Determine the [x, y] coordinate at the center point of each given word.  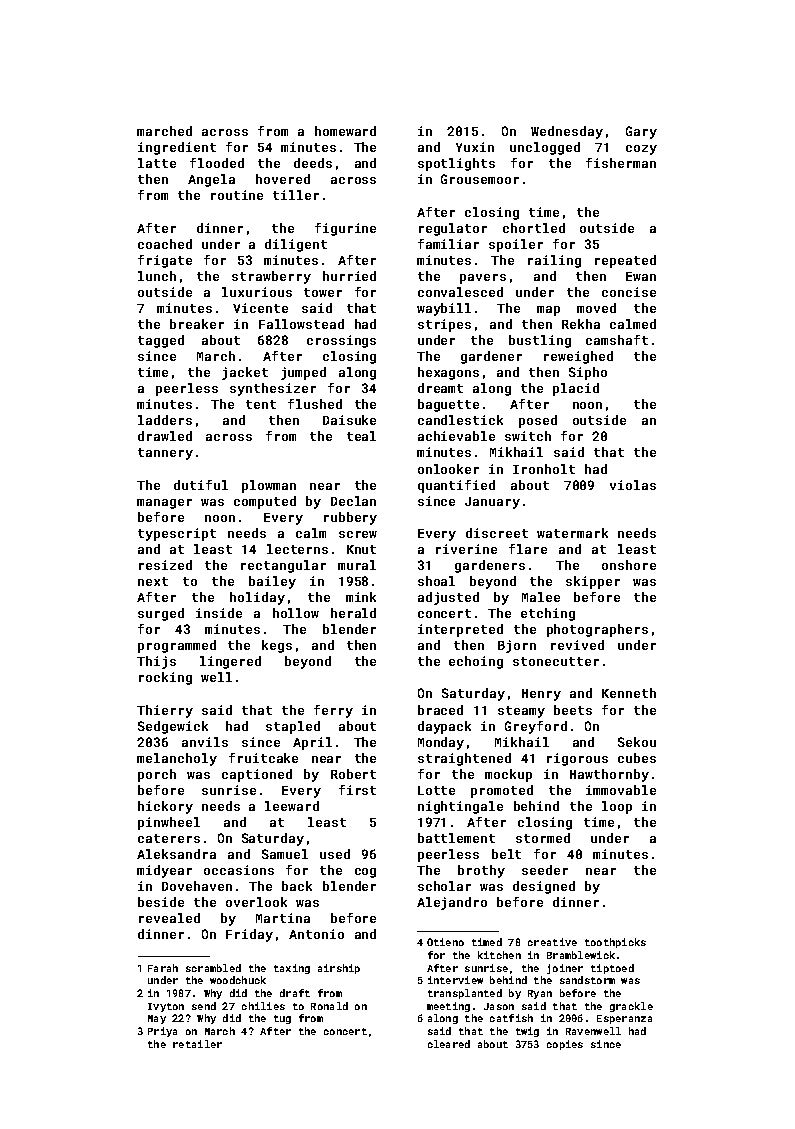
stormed [543, 838]
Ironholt [544, 469]
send [204, 1006]
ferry [333, 711]
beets [573, 710]
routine [237, 195]
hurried [349, 276]
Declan [353, 501]
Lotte [436, 790]
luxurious [257, 292]
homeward [345, 131]
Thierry [165, 711]
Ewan [641, 276]
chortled [534, 228]
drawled [165, 436]
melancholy [177, 759]
